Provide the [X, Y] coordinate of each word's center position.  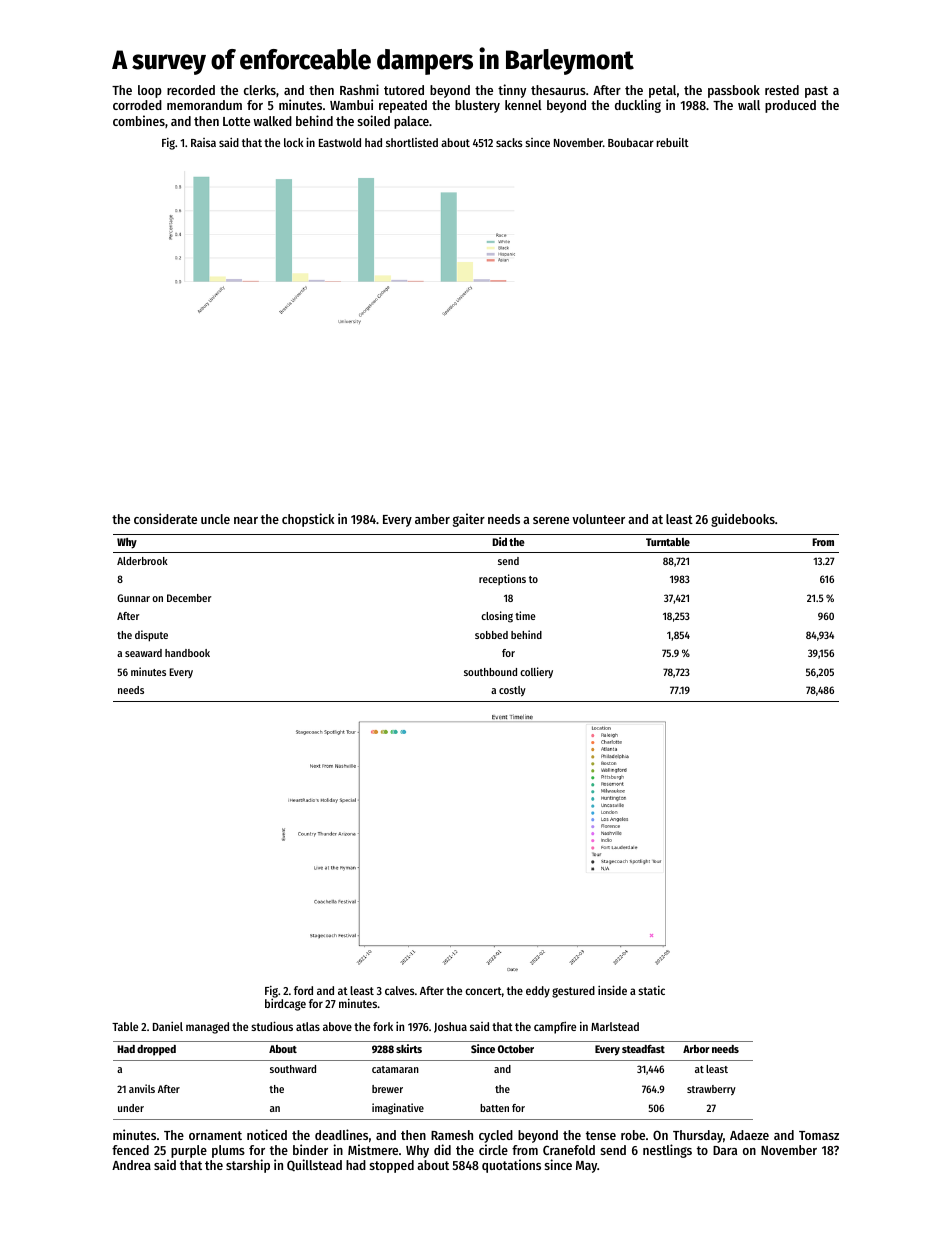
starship [248, 1166]
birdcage [285, 1005]
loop [150, 91]
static [651, 990]
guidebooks [743, 520]
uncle [215, 519]
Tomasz [819, 1135]
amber [432, 519]
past [816, 92]
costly [512, 691]
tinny [512, 91]
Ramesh [452, 1135]
